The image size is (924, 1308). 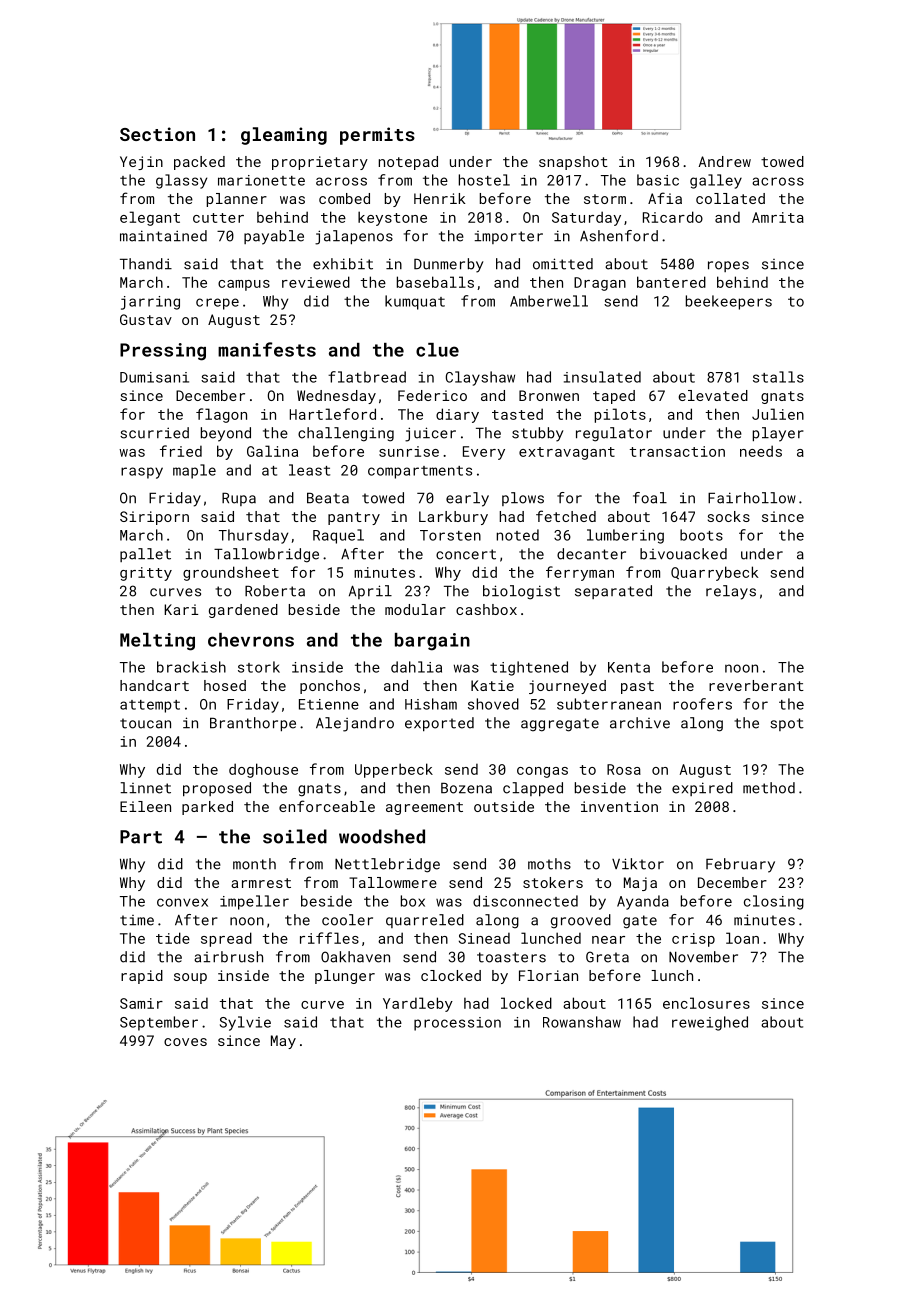 What do you see at coordinates (677, 451) in the screenshot?
I see `transaction` at bounding box center [677, 451].
